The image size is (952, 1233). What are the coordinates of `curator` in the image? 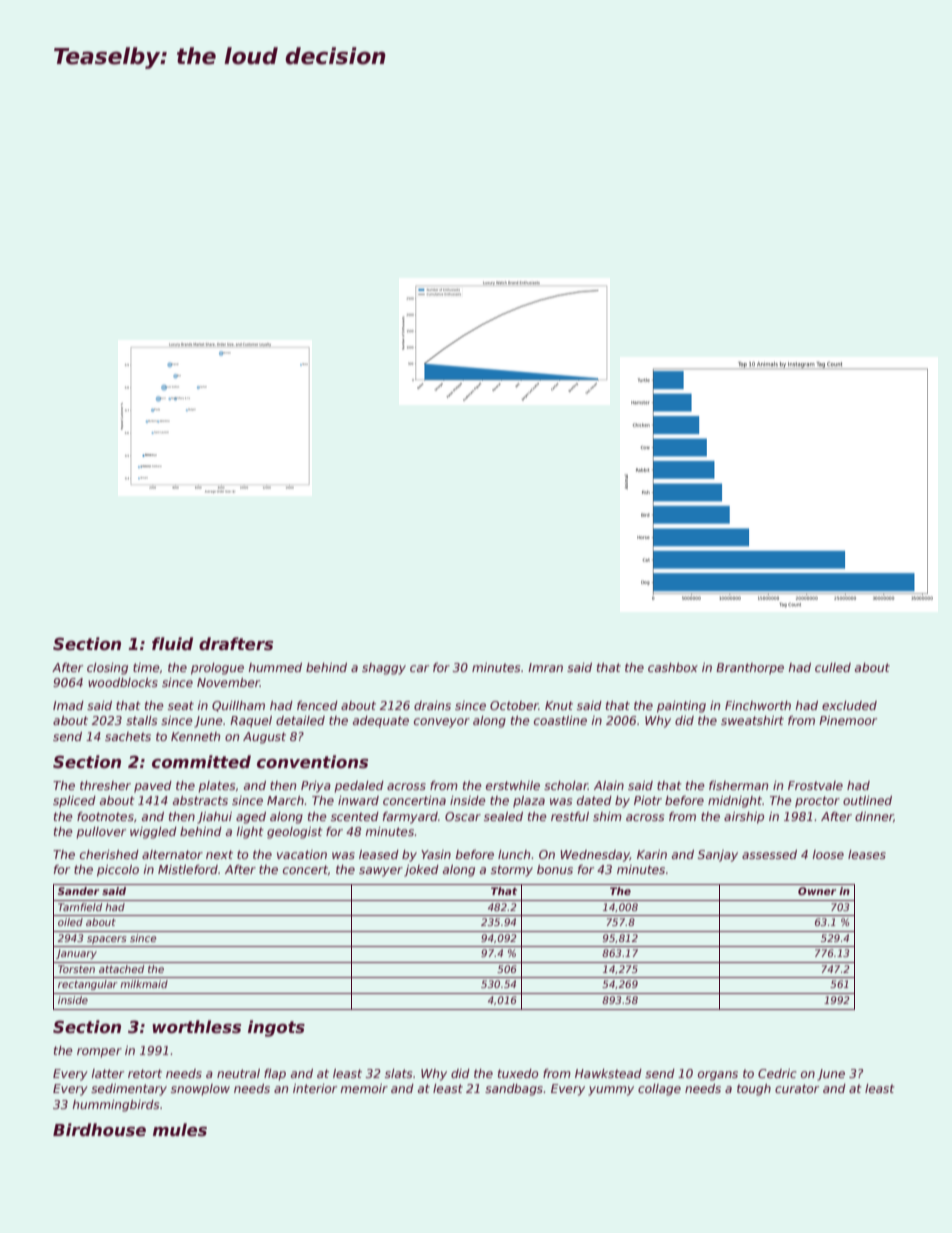 It's located at (797, 1088).
